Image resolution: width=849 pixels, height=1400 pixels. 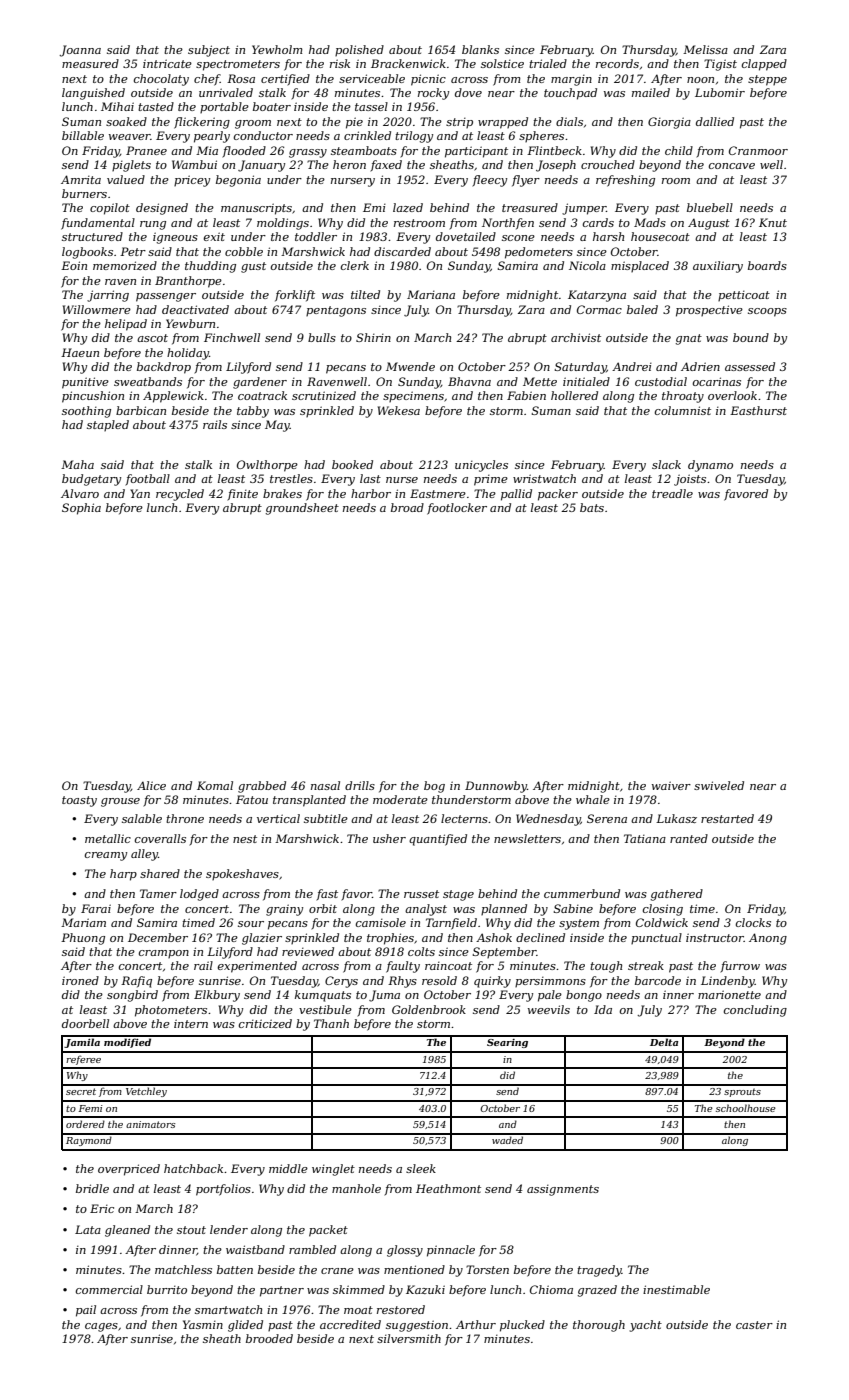 I want to click on polished, so click(x=359, y=50).
